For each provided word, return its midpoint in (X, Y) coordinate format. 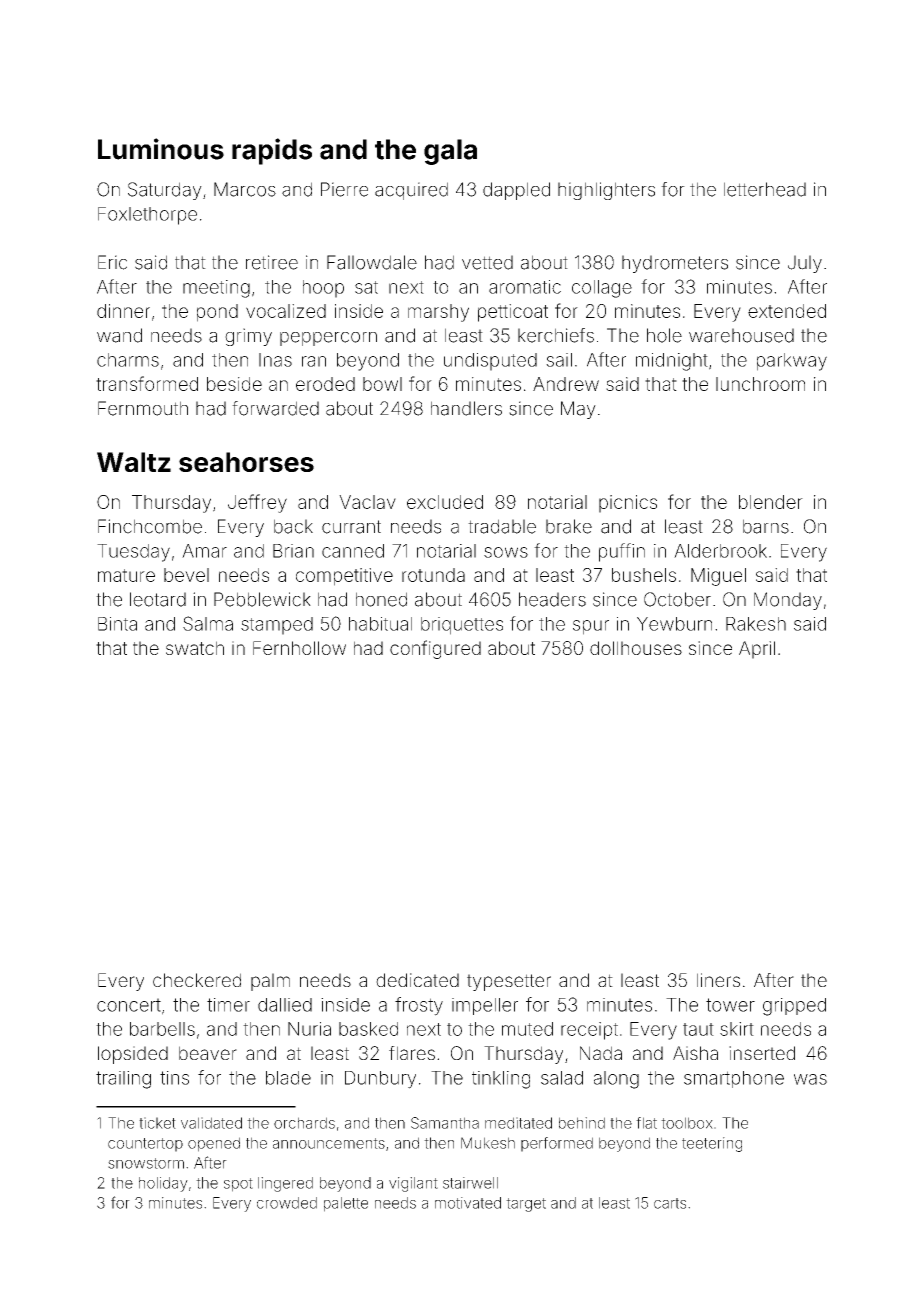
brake (569, 526)
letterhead (765, 189)
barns (766, 526)
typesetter (509, 982)
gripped (794, 1007)
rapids (272, 151)
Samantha (445, 1123)
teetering (712, 1144)
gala (450, 152)
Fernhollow (299, 648)
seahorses (246, 462)
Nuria (309, 1029)
